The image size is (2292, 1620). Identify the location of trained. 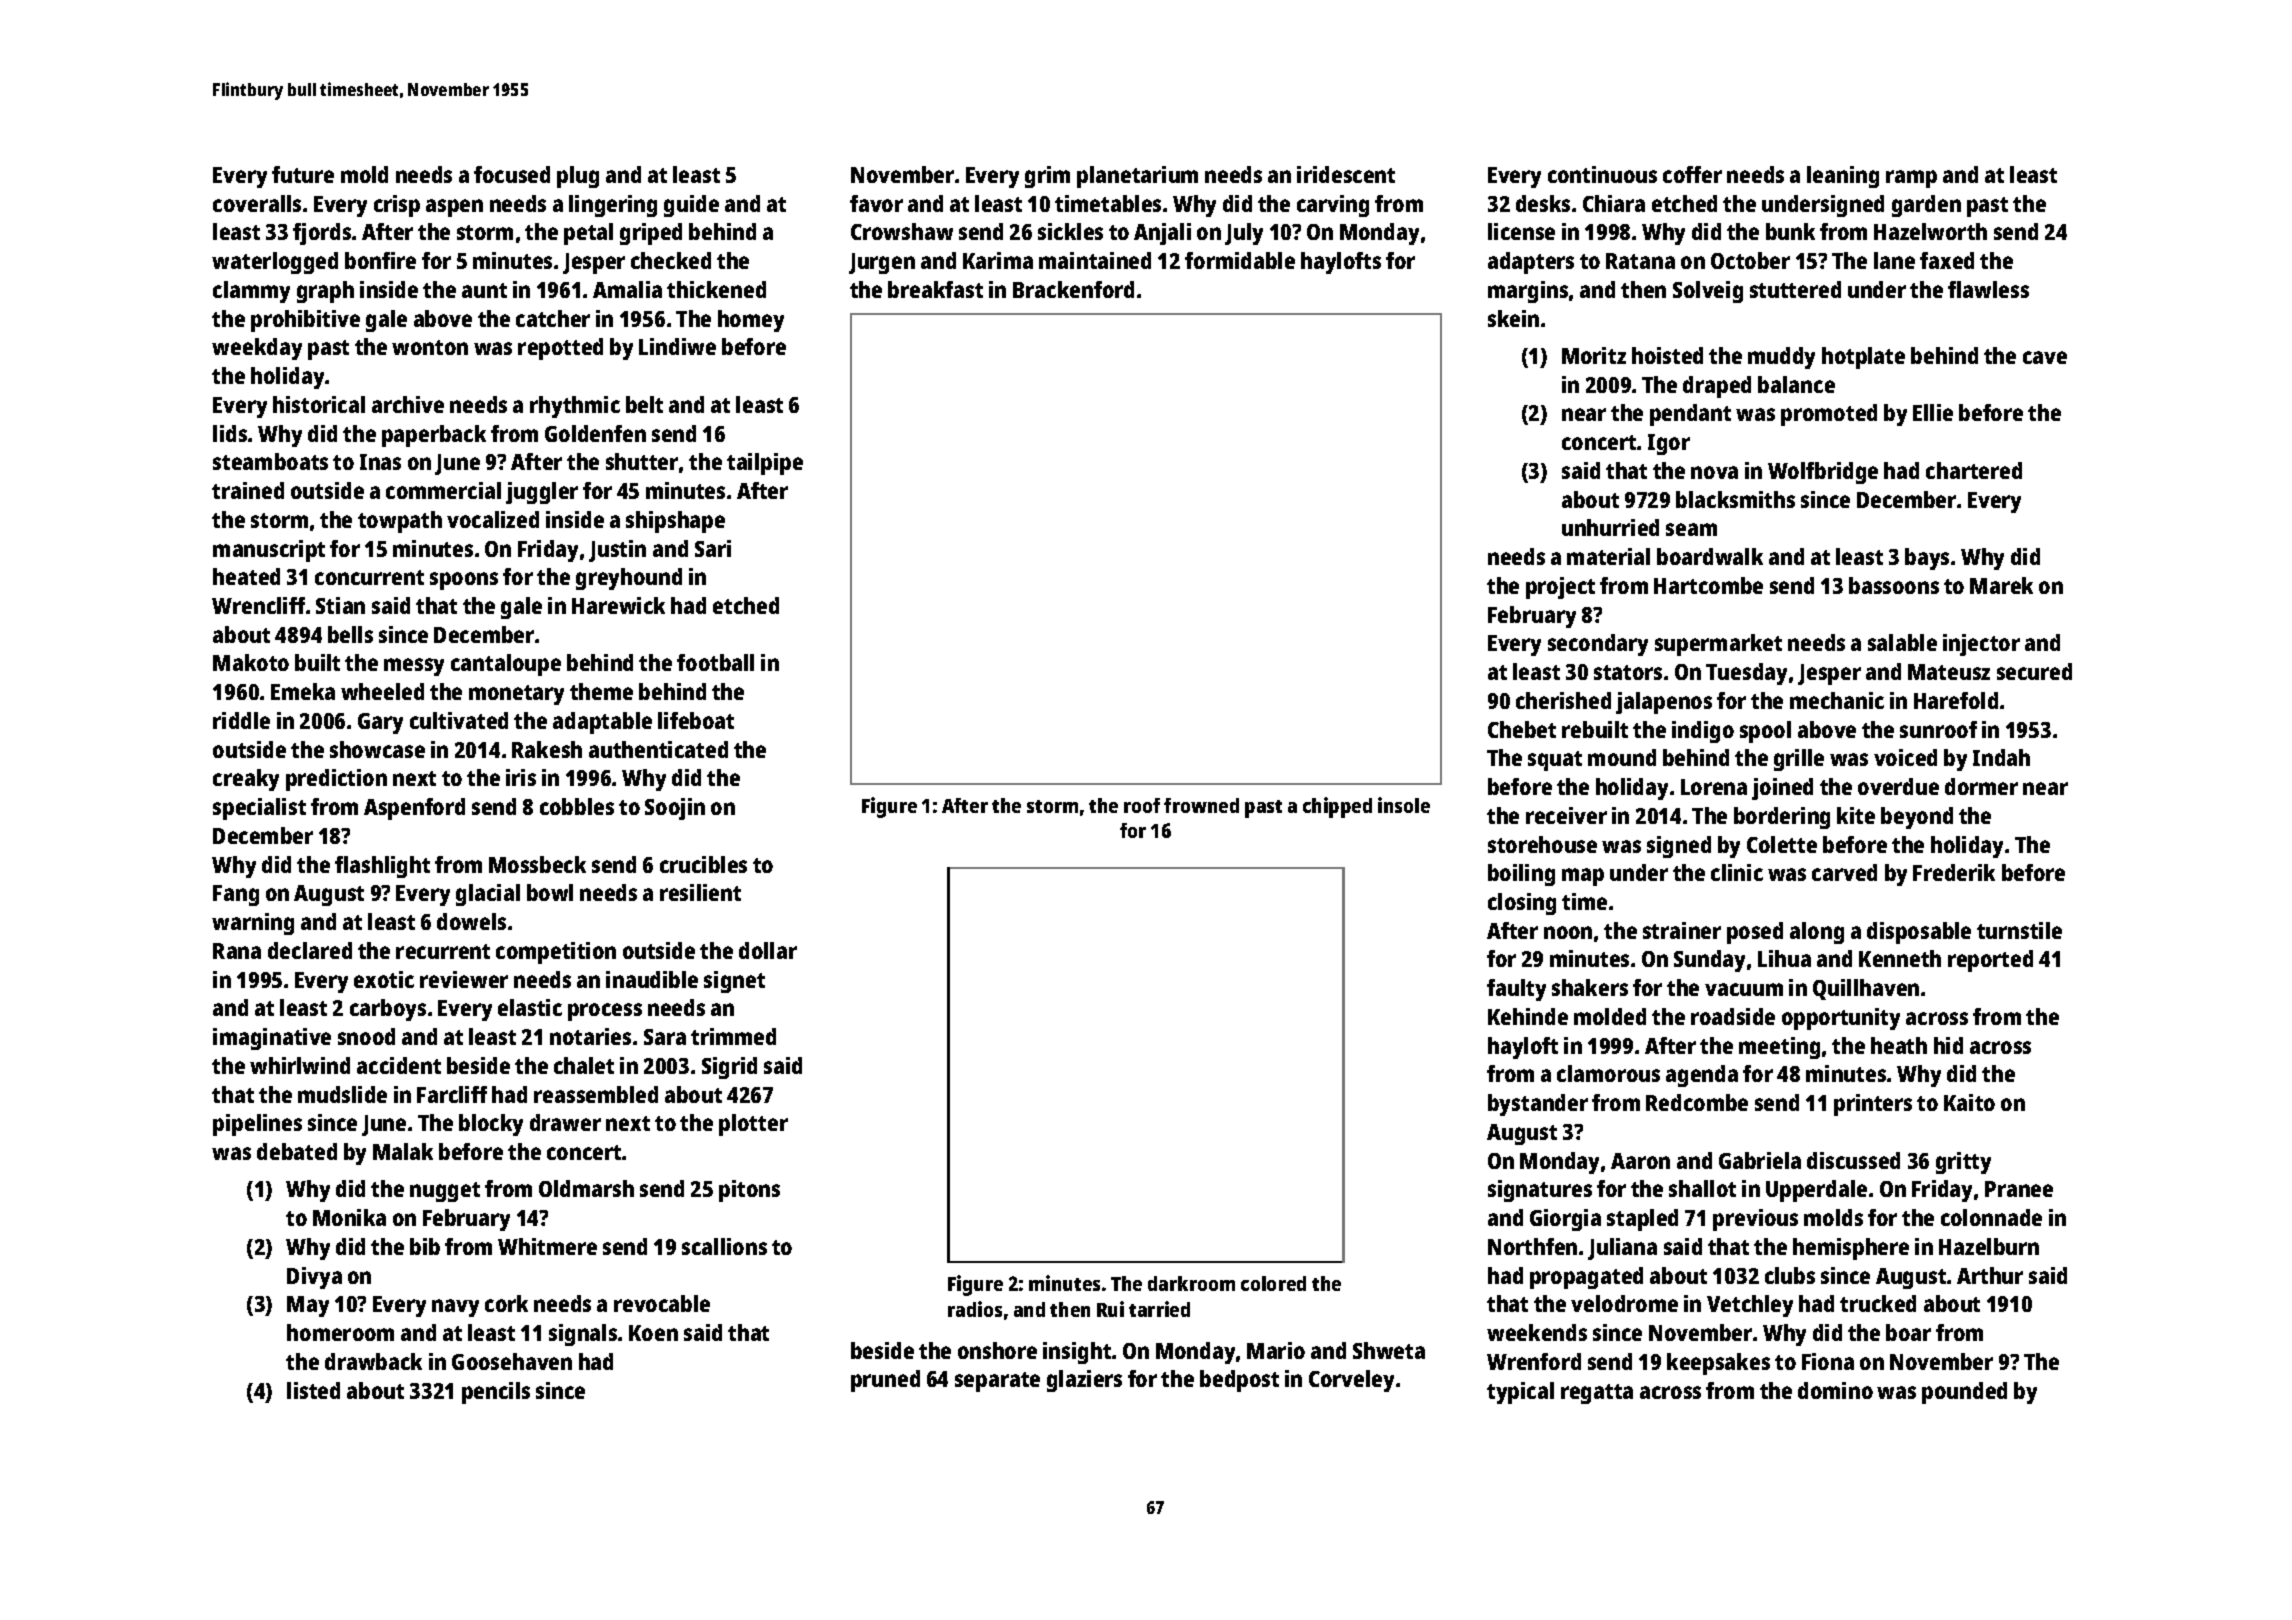
(248, 490).
